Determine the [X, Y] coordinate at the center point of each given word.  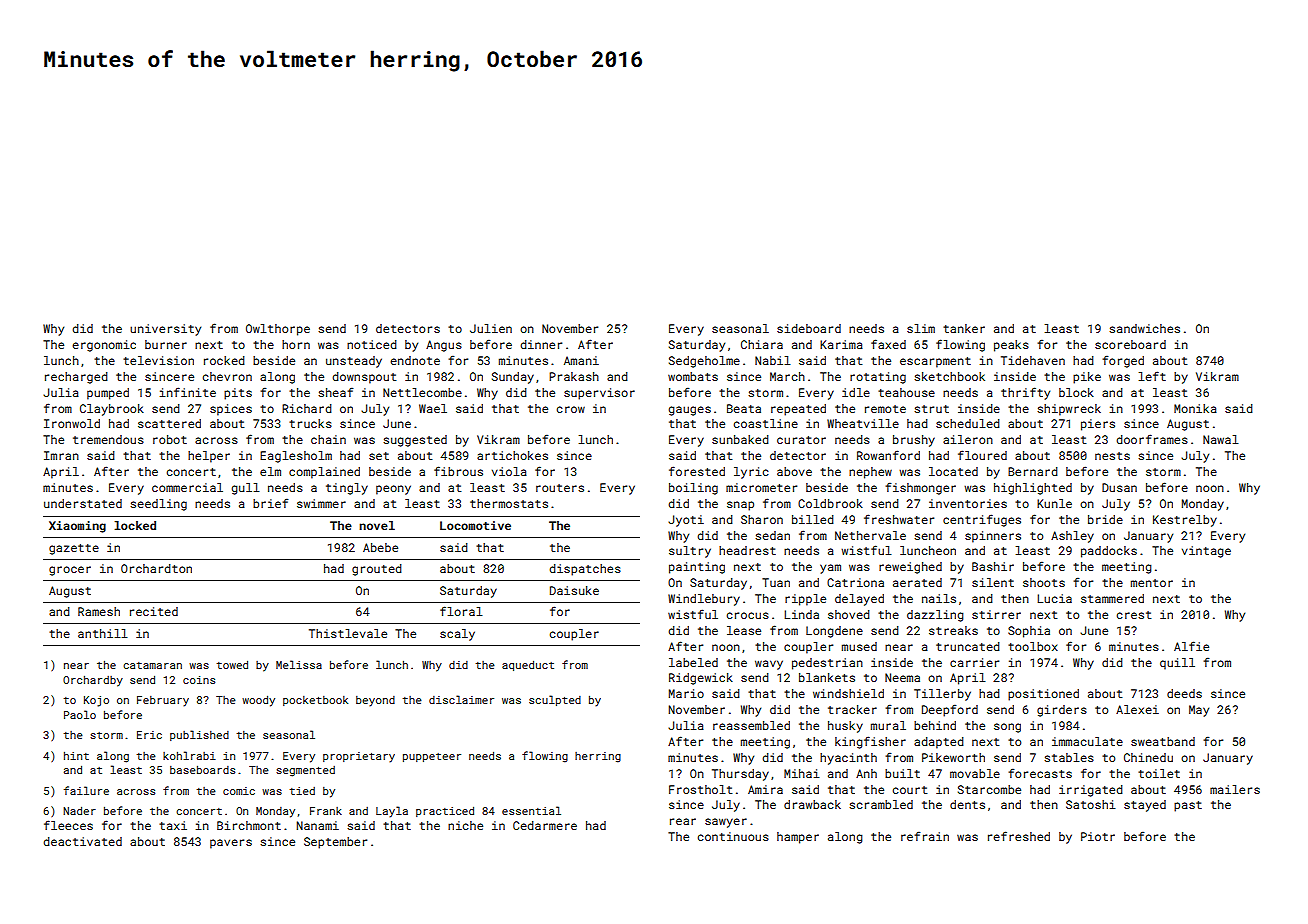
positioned [1043, 695]
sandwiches [1144, 328]
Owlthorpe [278, 330]
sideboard [809, 328]
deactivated [82, 841]
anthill [103, 633]
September [335, 843]
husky [845, 727]
